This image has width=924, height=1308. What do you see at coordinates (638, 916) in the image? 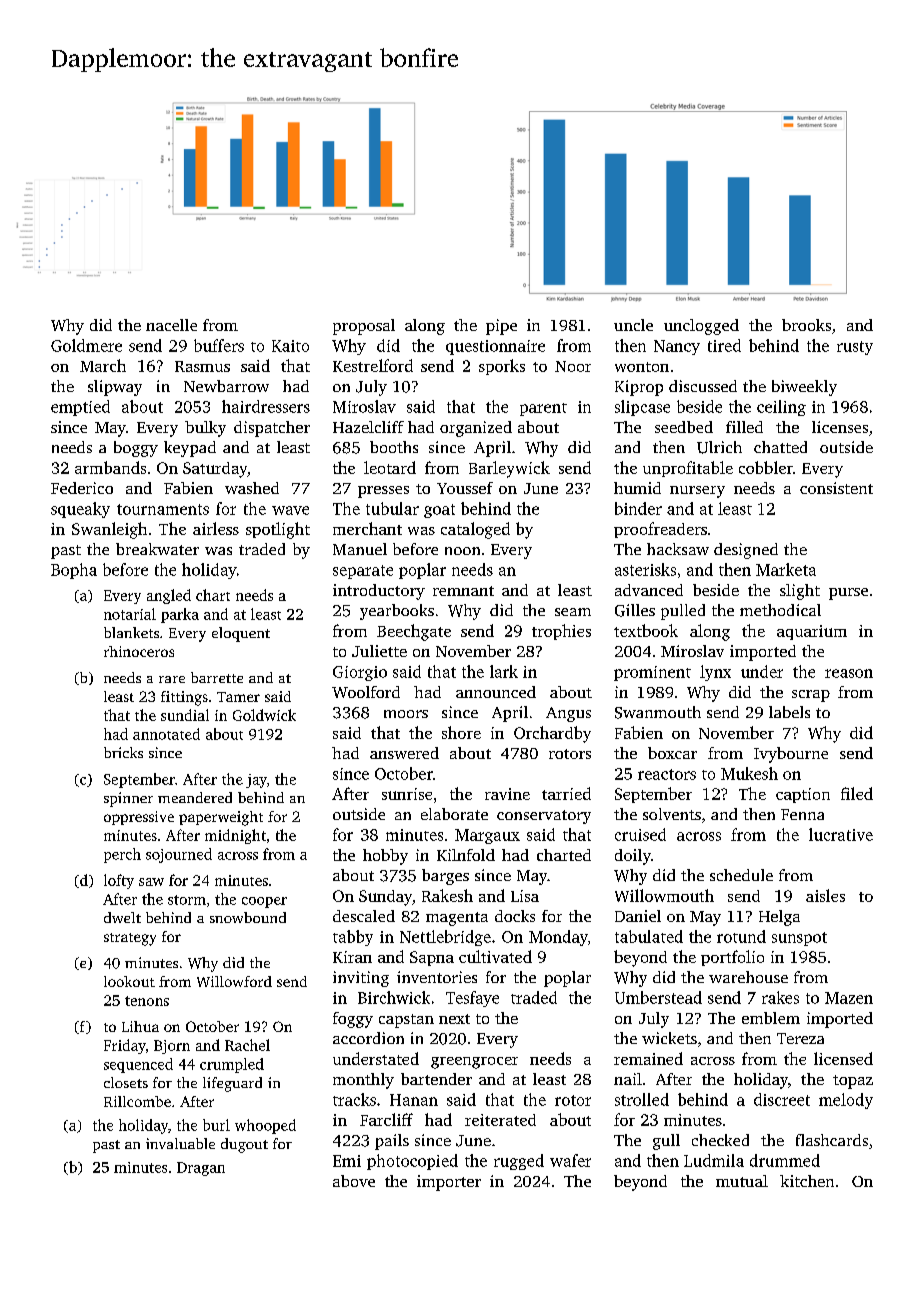
I see `Daniel` at bounding box center [638, 916].
